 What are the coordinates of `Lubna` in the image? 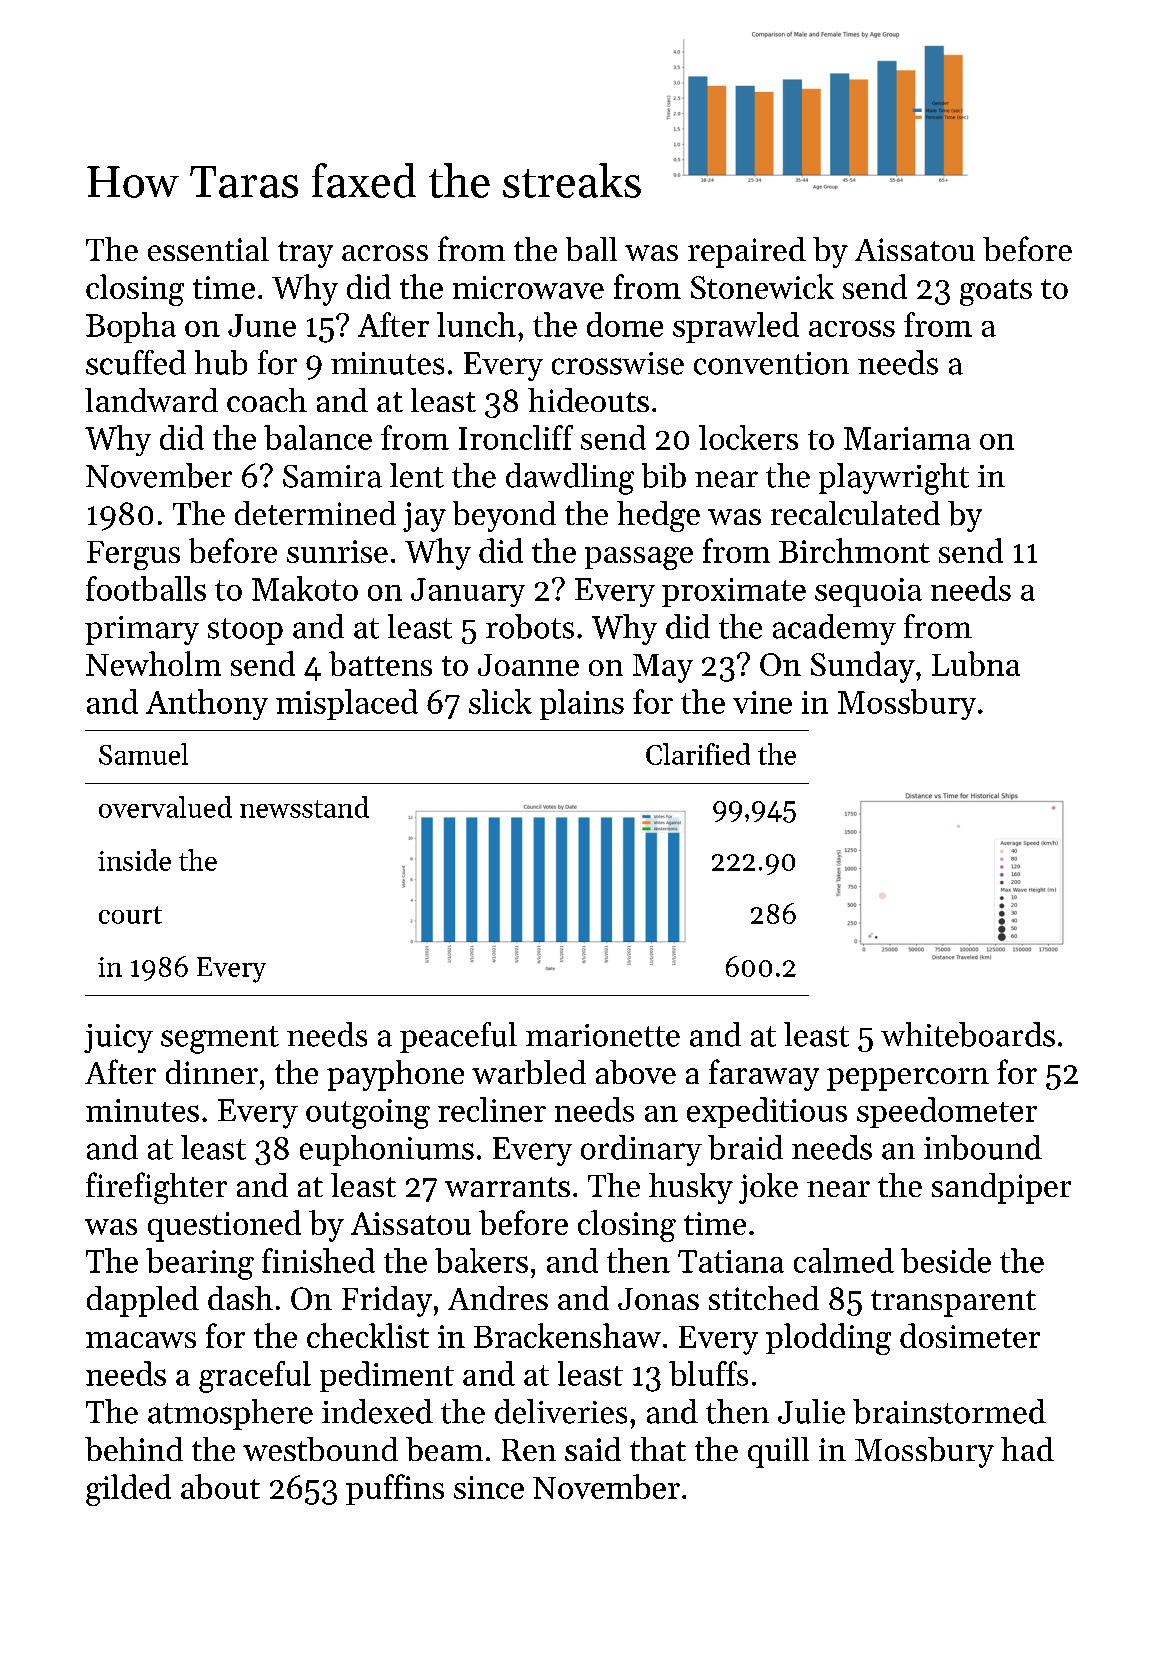 It's located at (976, 663).
